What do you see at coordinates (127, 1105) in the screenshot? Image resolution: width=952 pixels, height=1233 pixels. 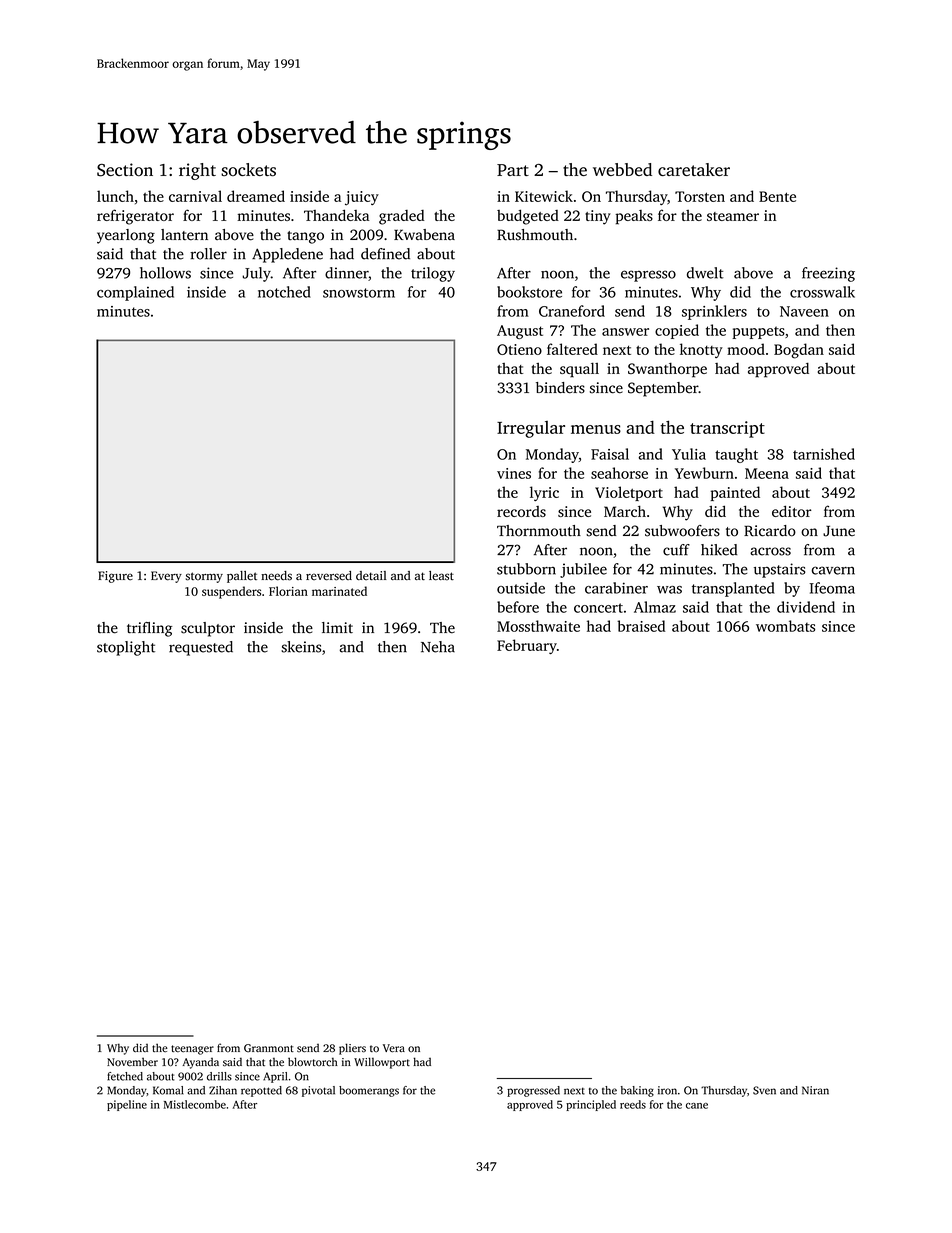 I see `pipeline` at bounding box center [127, 1105].
